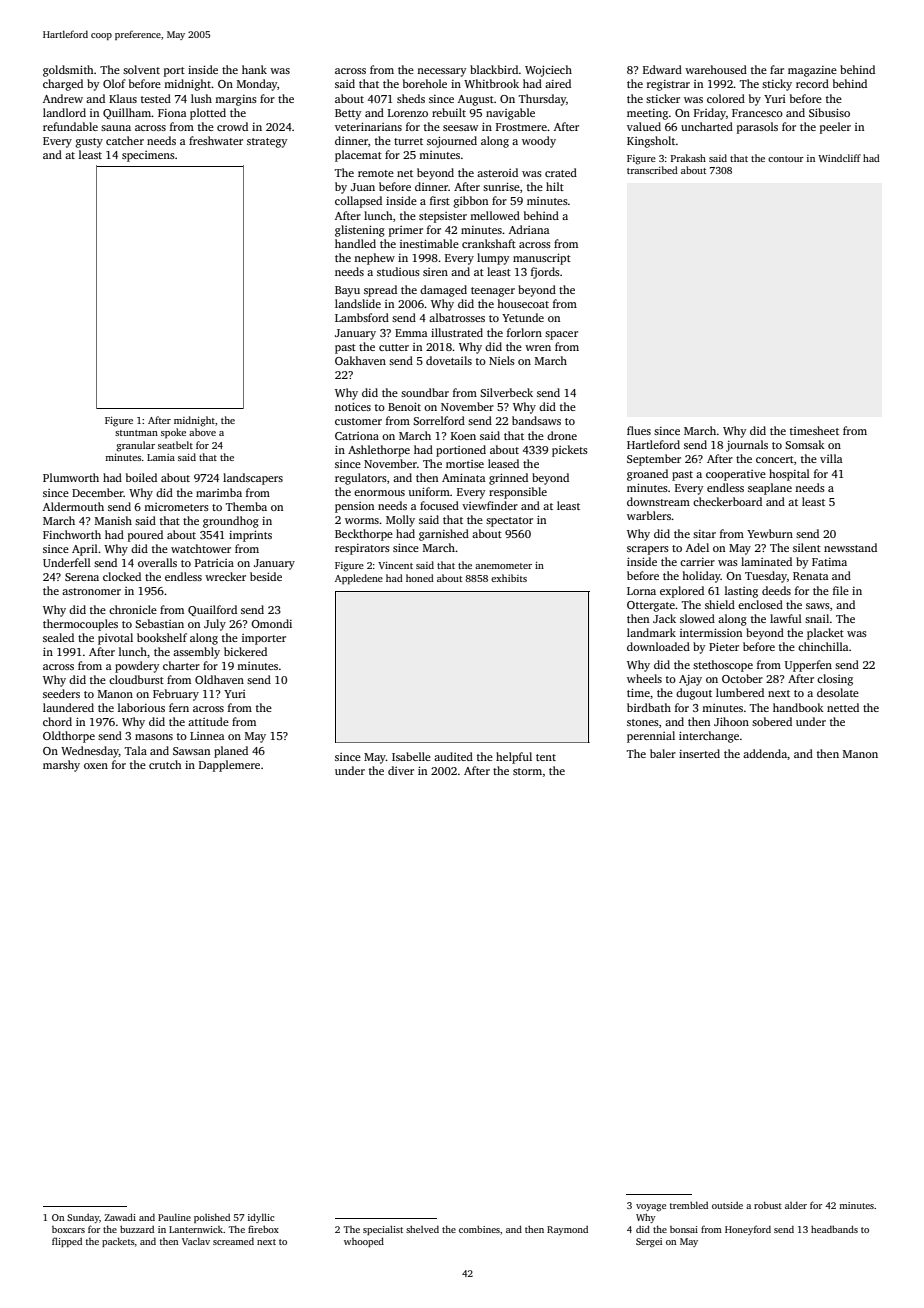 This screenshot has width=924, height=1308. I want to click on necessary, so click(441, 72).
